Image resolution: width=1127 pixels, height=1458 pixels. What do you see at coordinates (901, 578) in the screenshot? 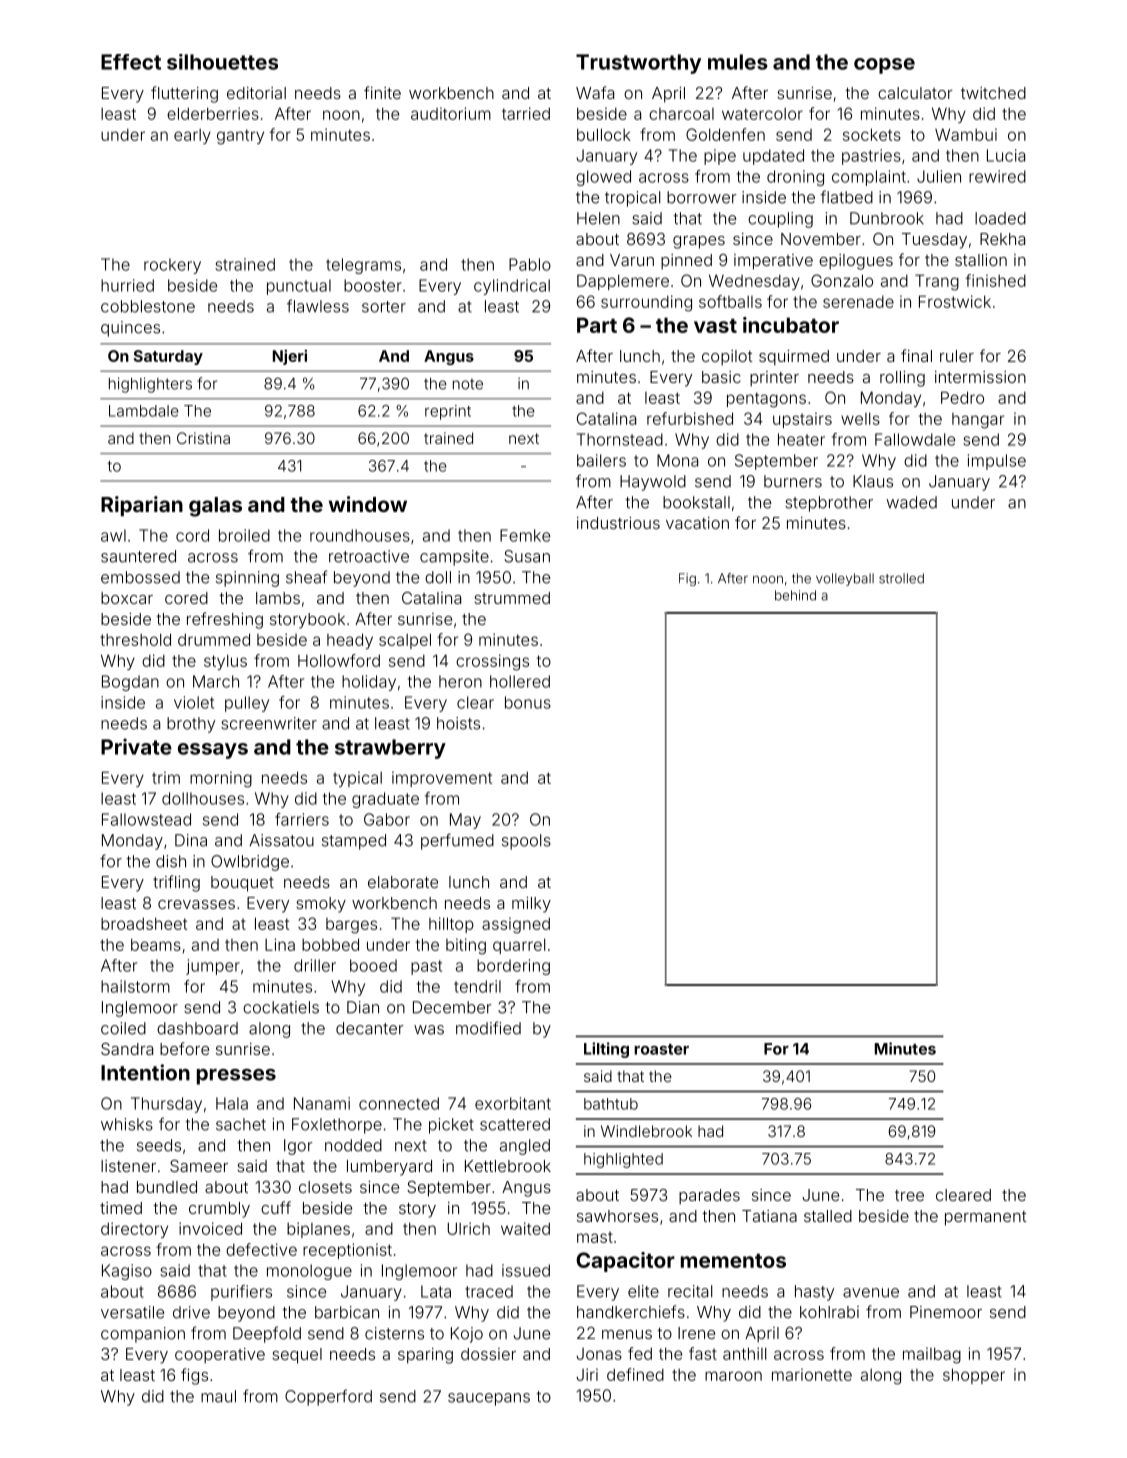
I see `strolled` at bounding box center [901, 578].
